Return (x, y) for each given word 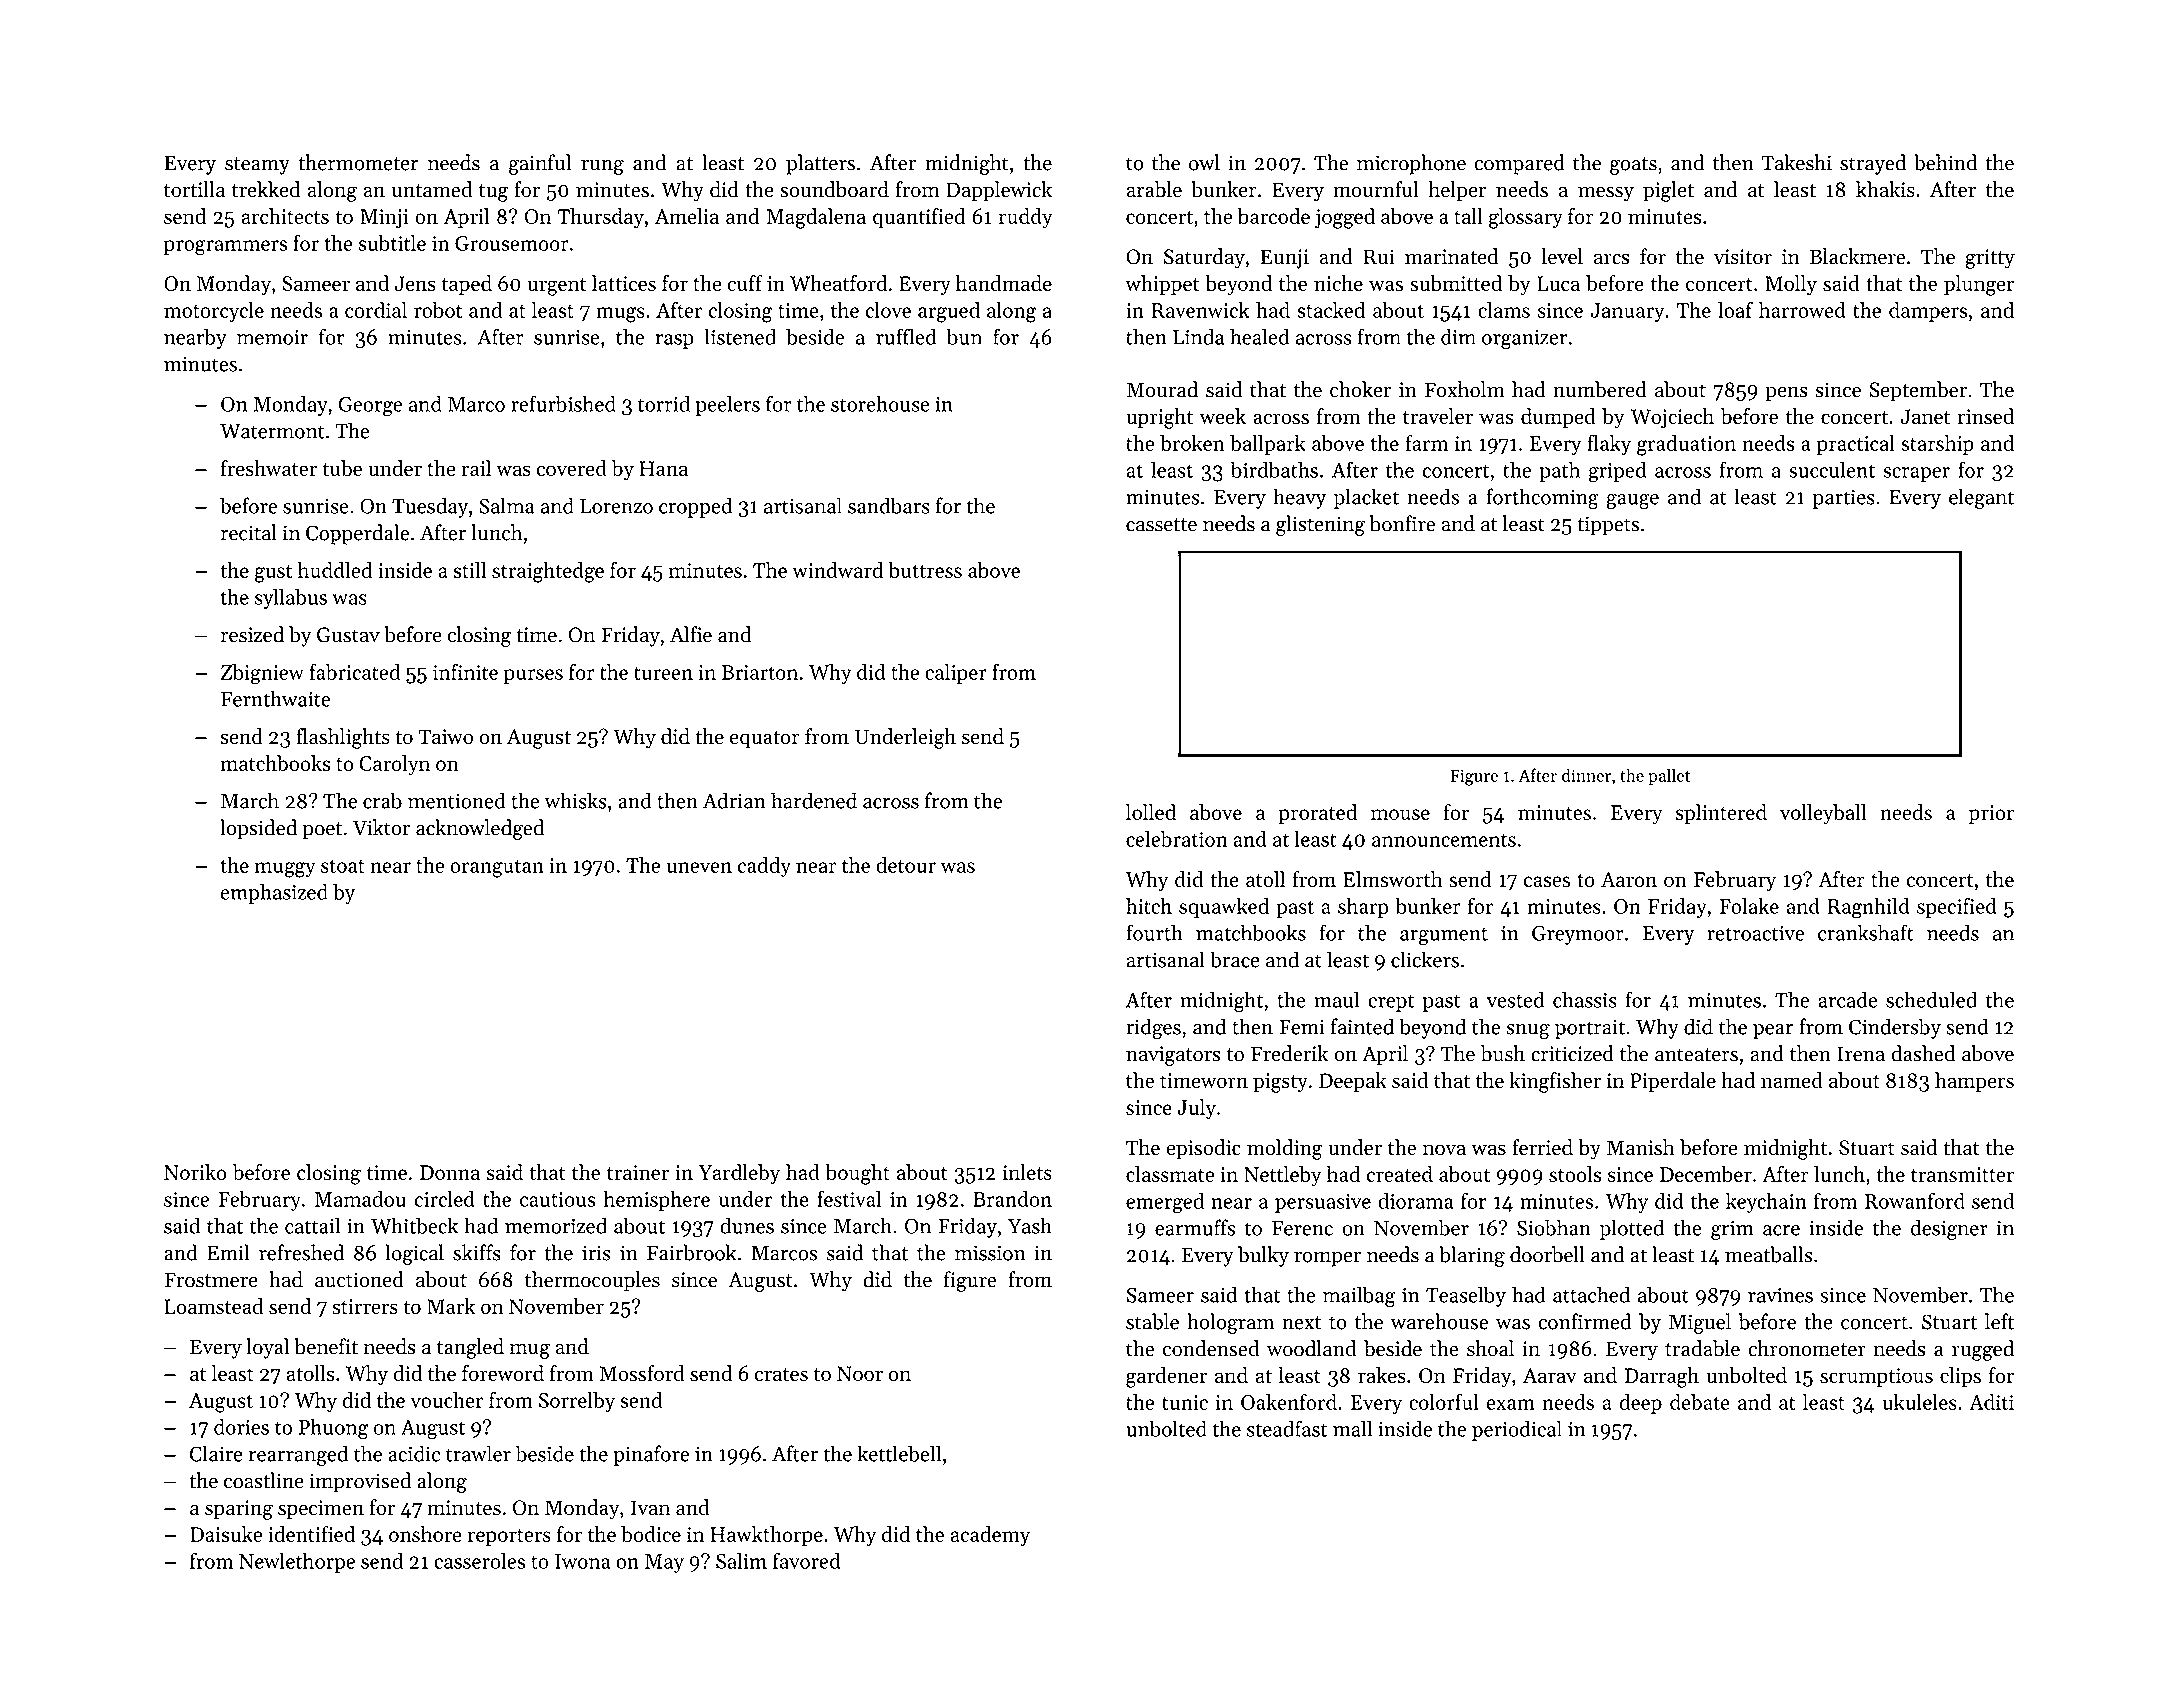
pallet (1669, 777)
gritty (1990, 259)
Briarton (760, 672)
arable (1154, 189)
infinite (465, 671)
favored (807, 1560)
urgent (557, 287)
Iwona (583, 1561)
